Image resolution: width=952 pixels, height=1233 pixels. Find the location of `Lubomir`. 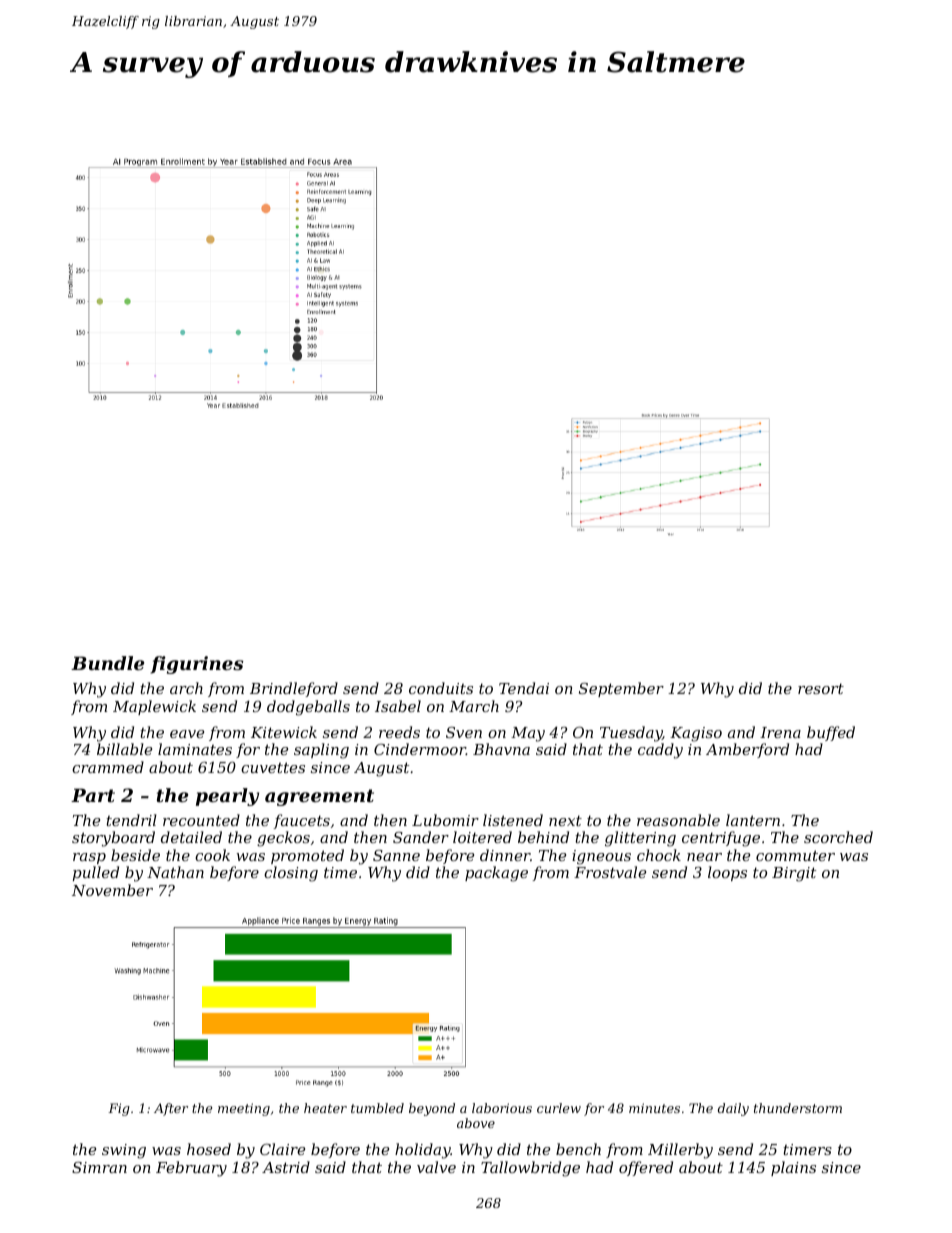

Lubomir is located at coordinates (445, 820).
